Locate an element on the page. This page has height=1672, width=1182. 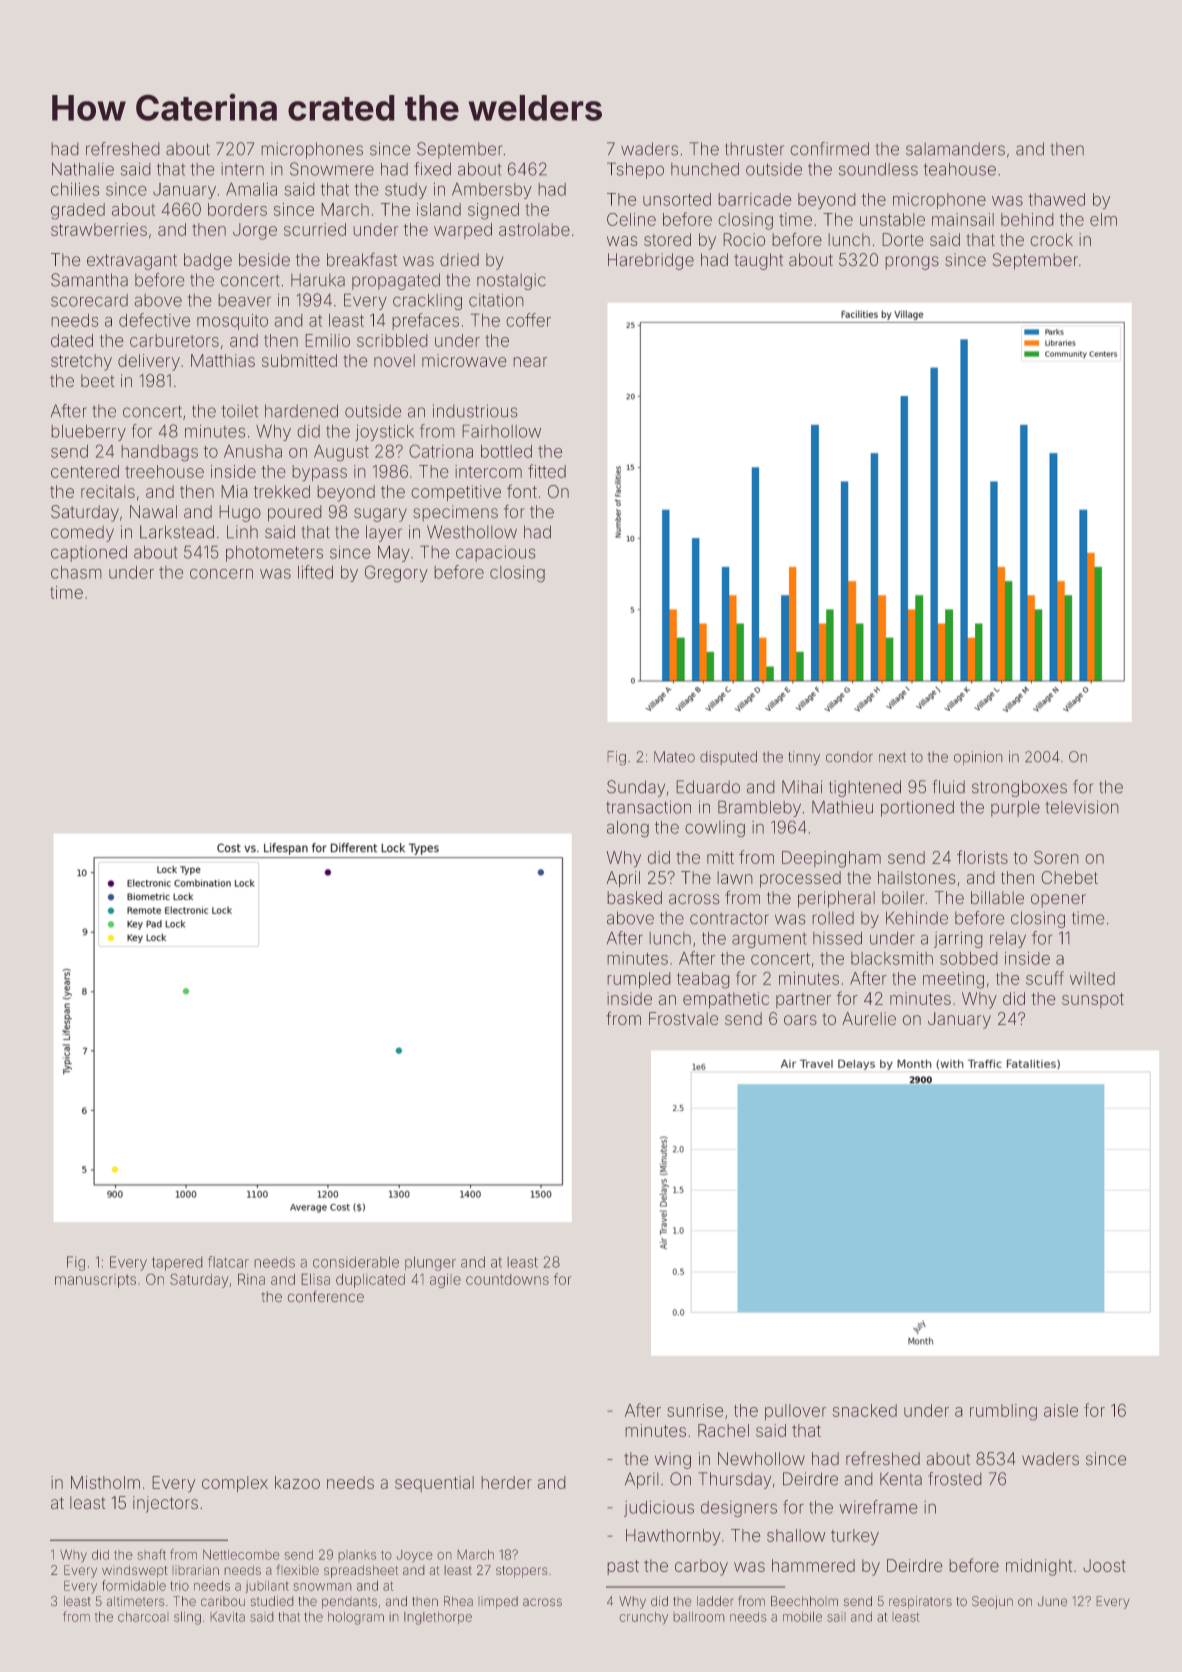
Joost is located at coordinates (1104, 1565).
